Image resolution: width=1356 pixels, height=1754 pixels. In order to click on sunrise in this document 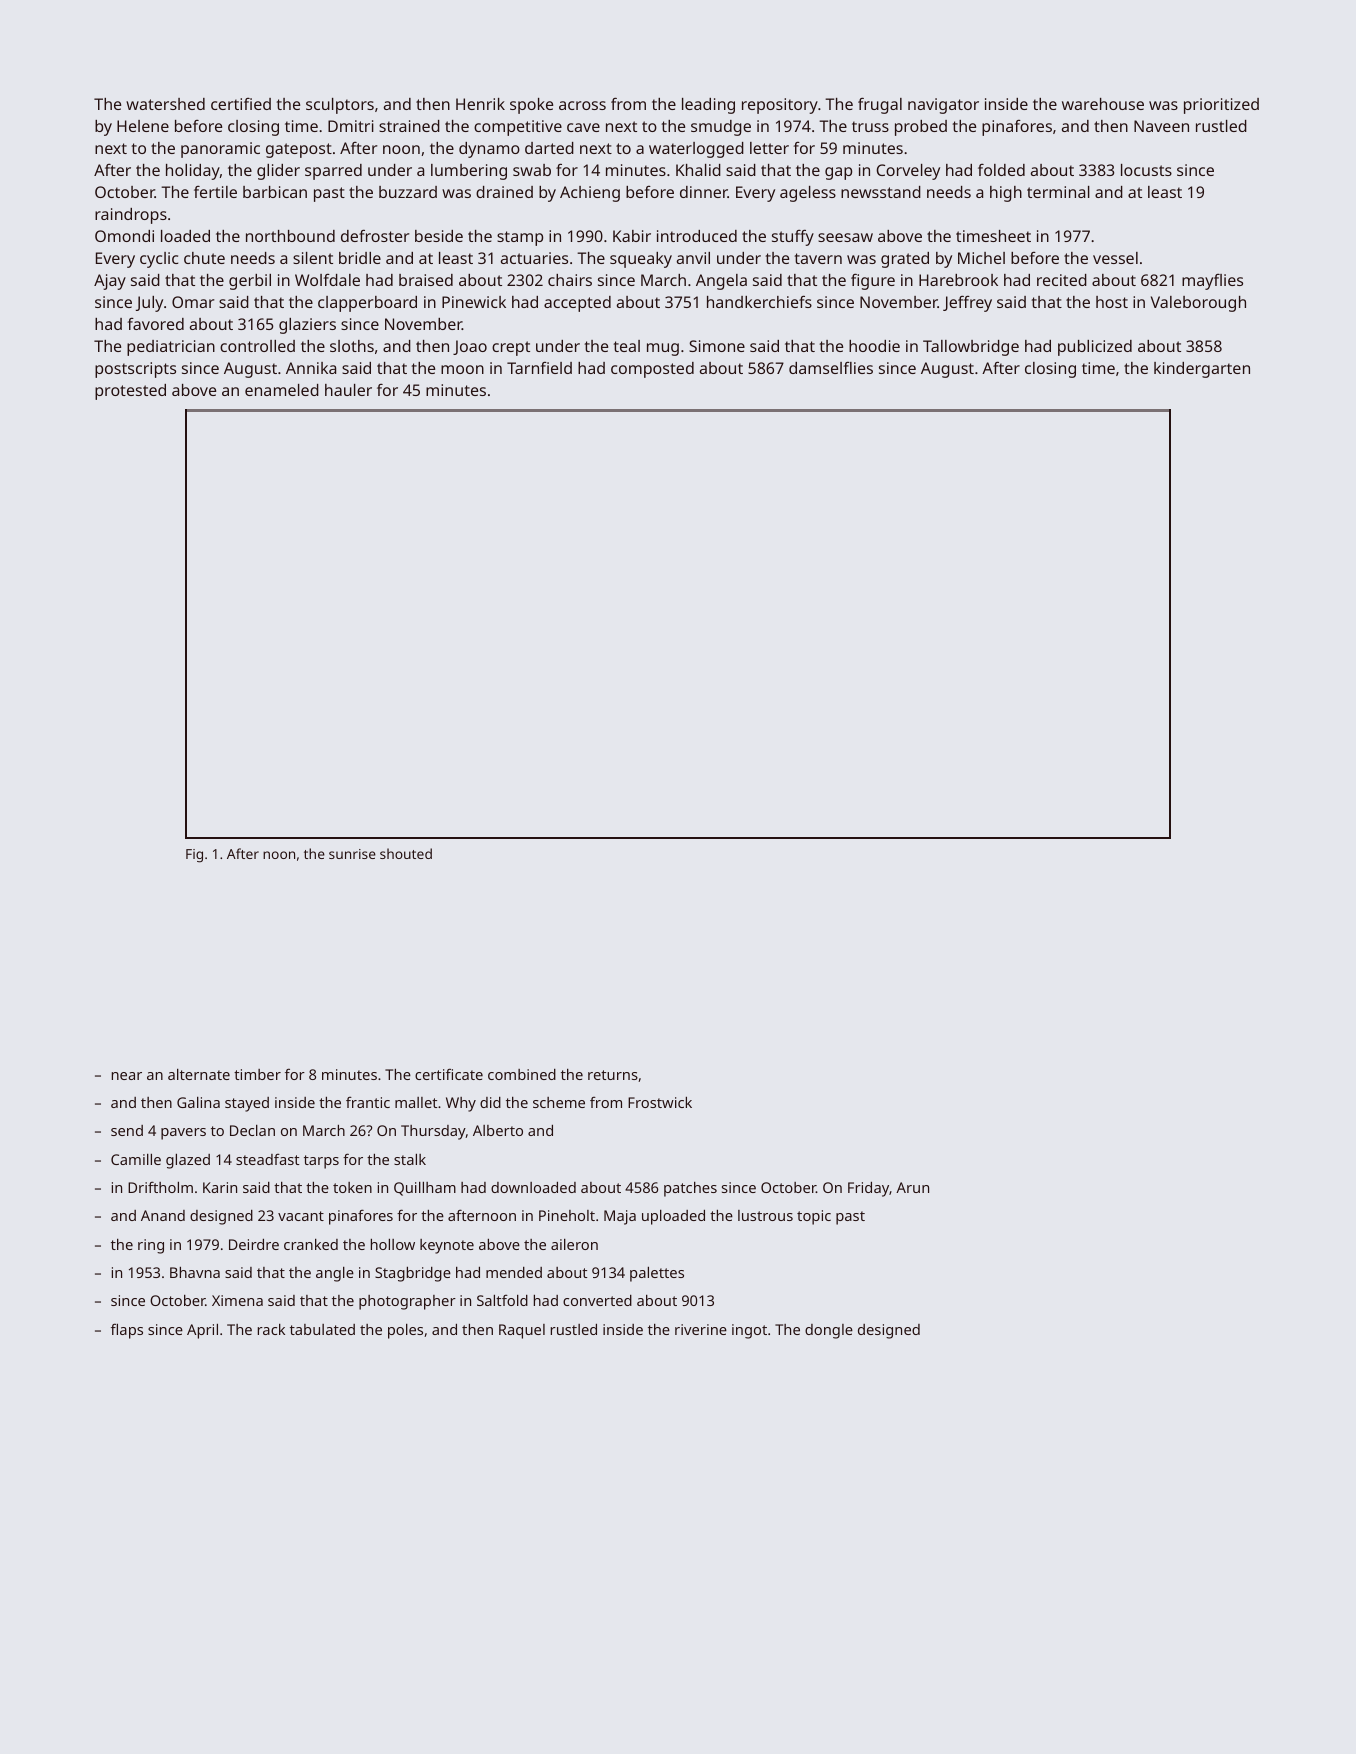, I will do `click(352, 854)`.
